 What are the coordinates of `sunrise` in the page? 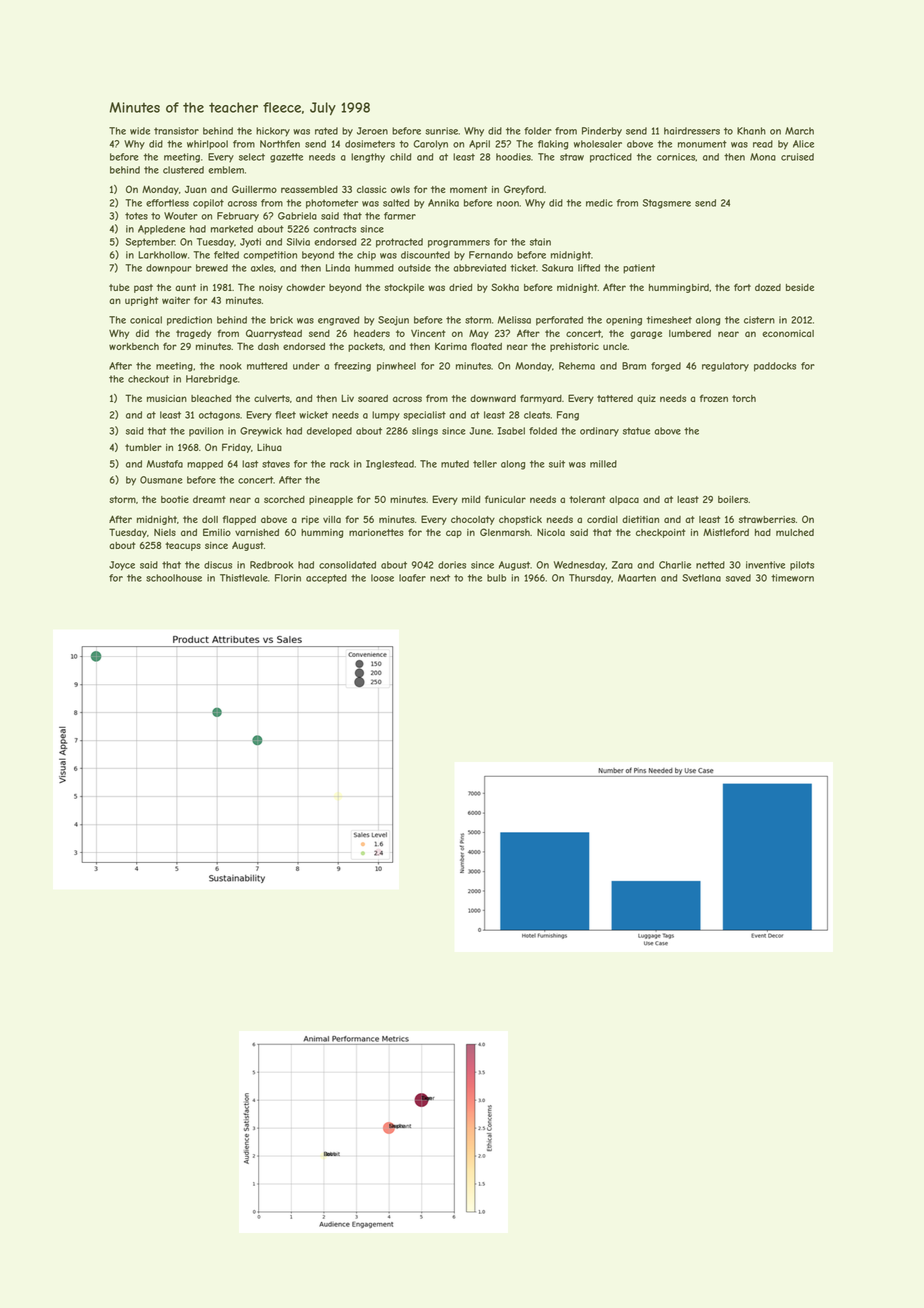 It's located at (441, 131).
